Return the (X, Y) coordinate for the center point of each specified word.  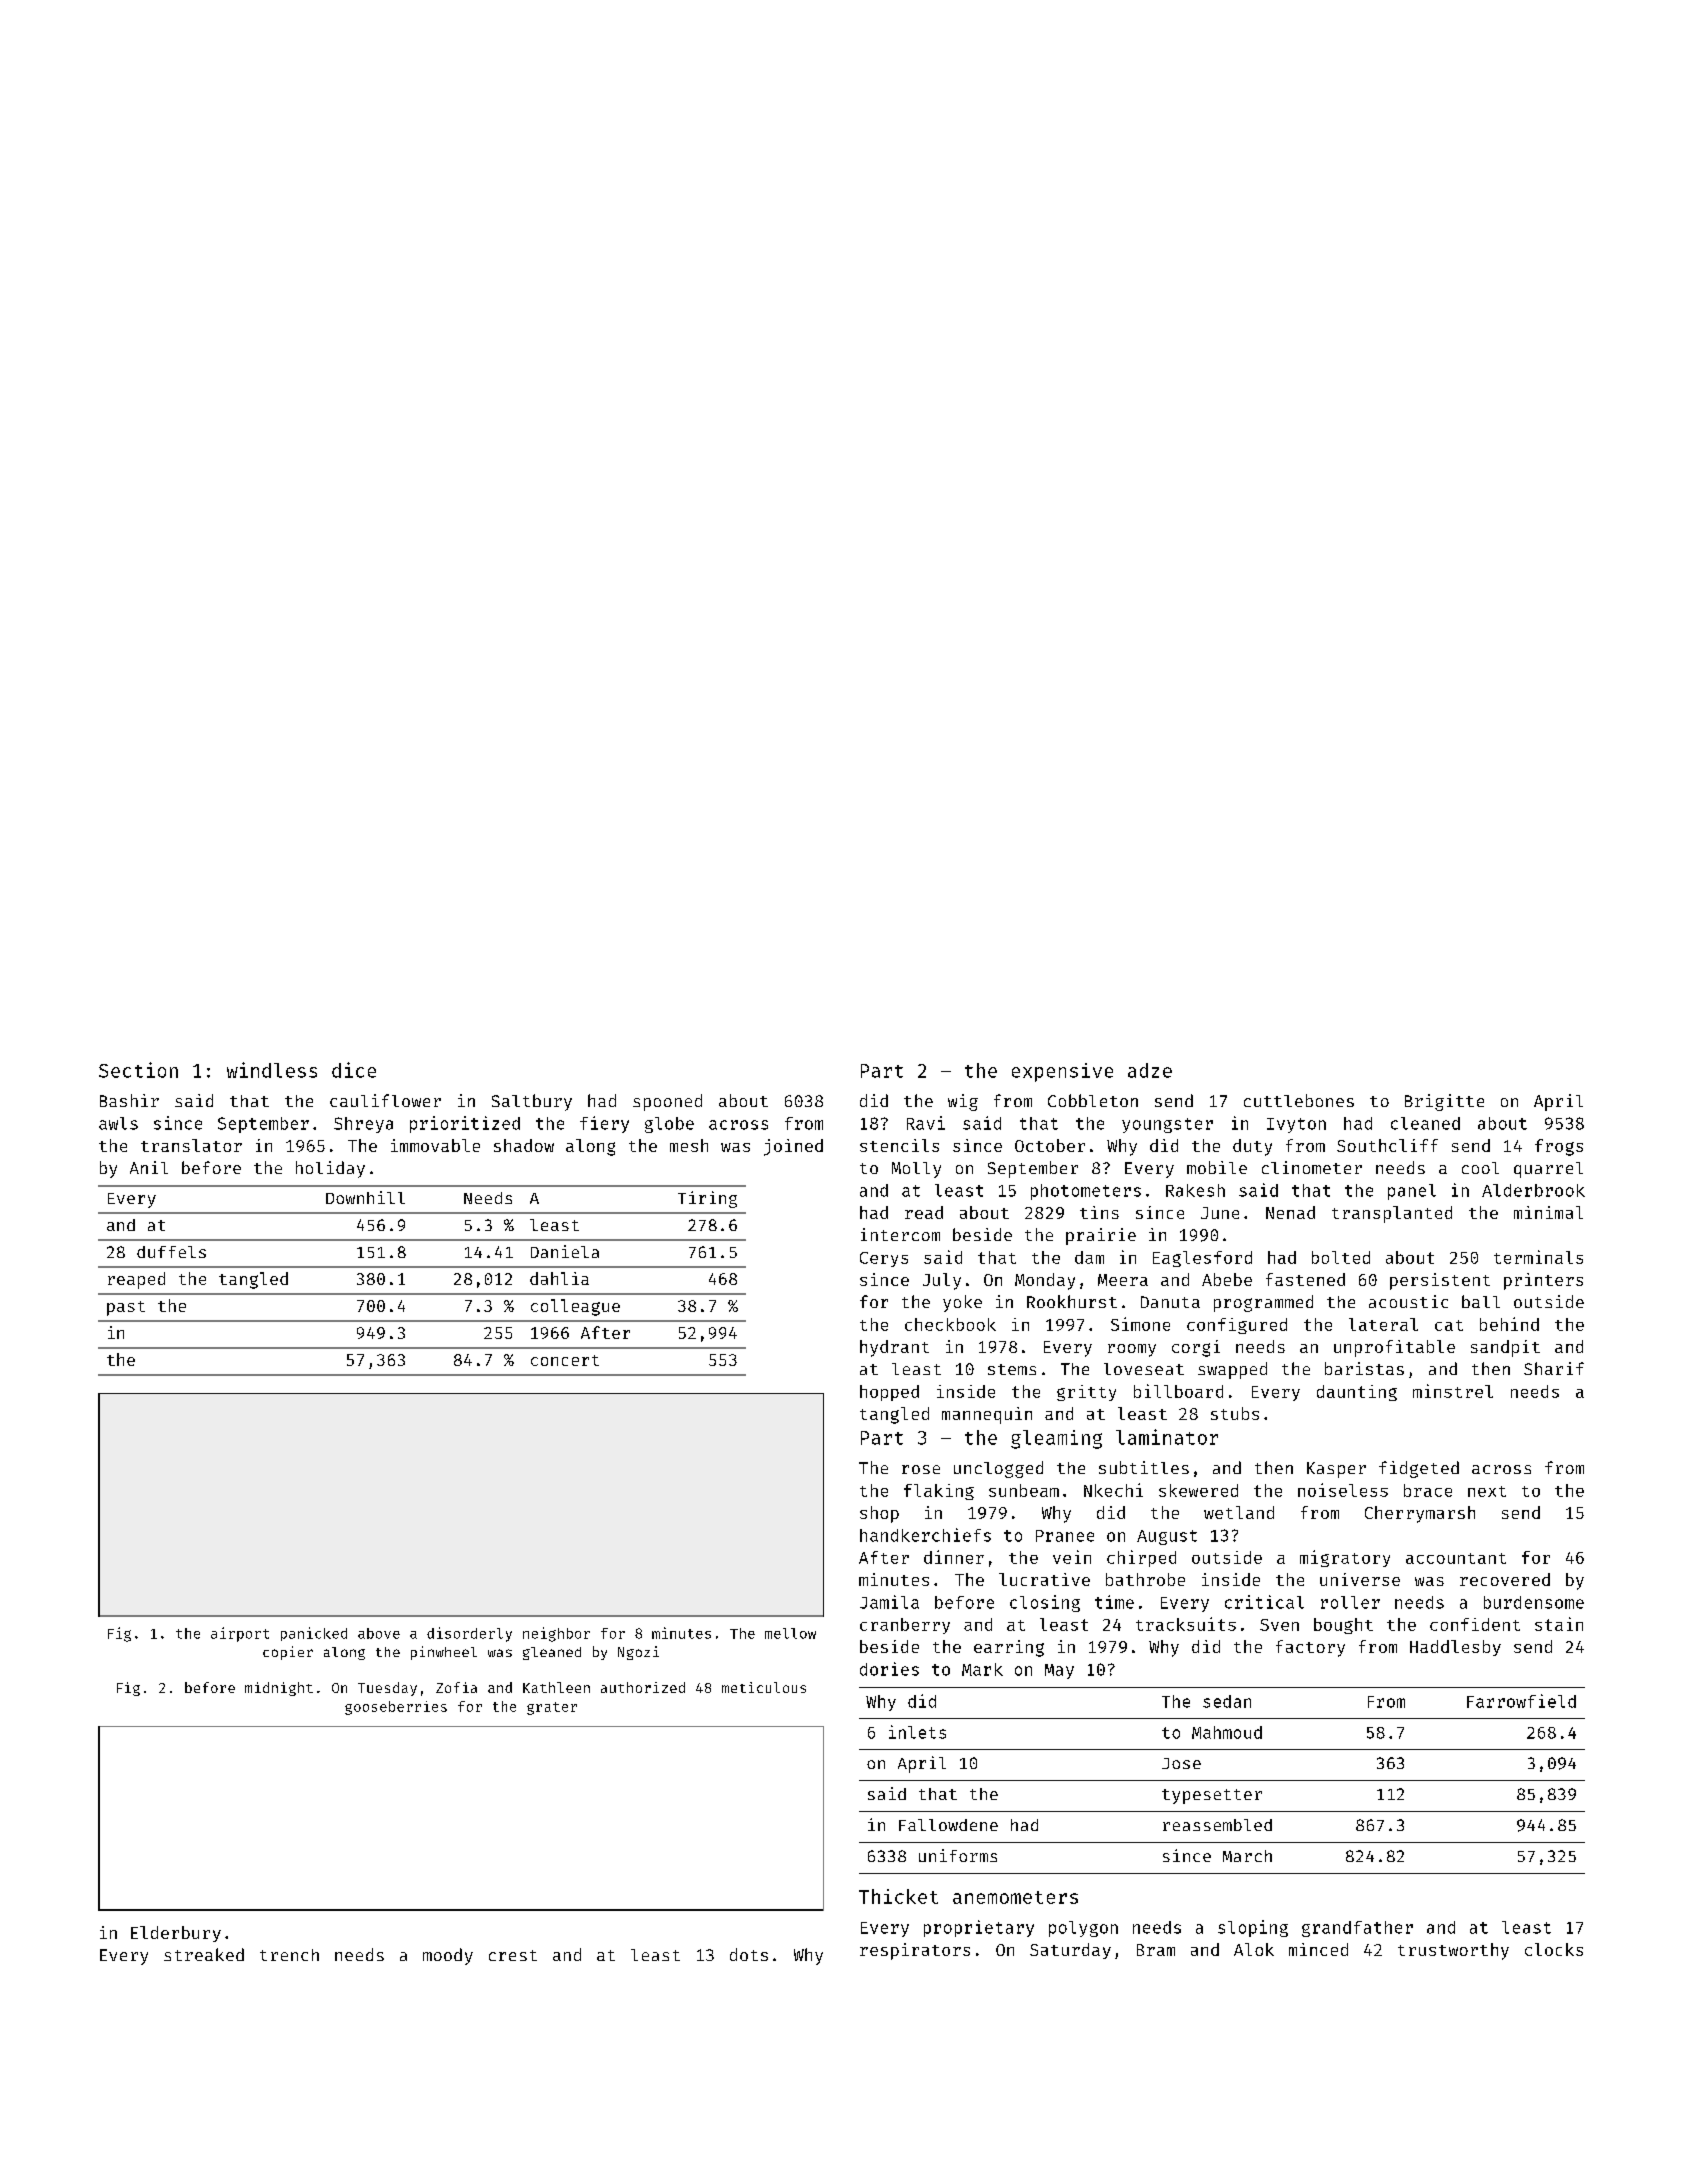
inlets (917, 1732)
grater (552, 1708)
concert (565, 1360)
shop (879, 1514)
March (1247, 1856)
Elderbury (176, 1934)
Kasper (1336, 1470)
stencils (899, 1145)
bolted (1341, 1257)
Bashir (129, 1100)
